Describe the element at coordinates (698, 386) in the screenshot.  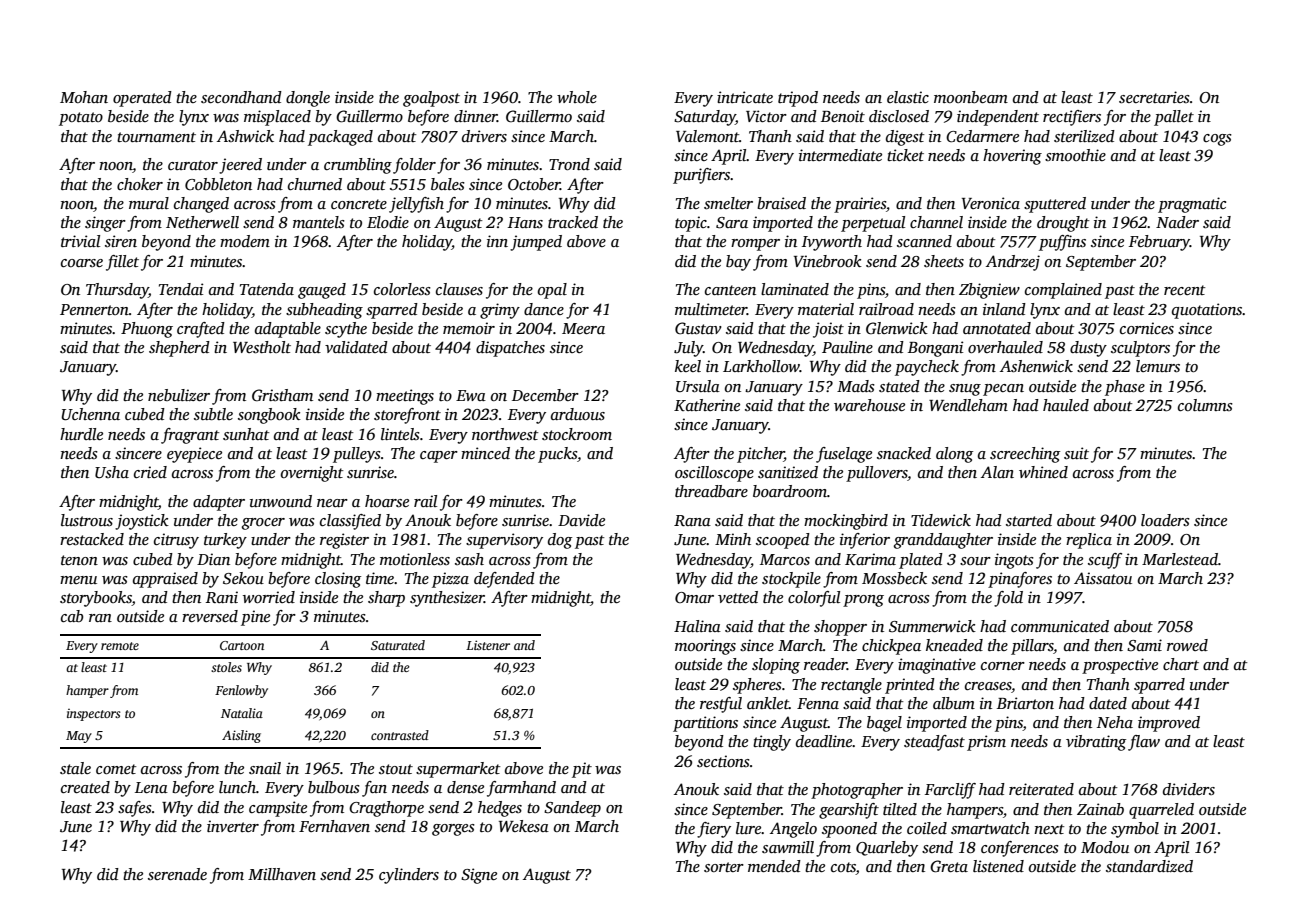
I see `Ursula` at that location.
